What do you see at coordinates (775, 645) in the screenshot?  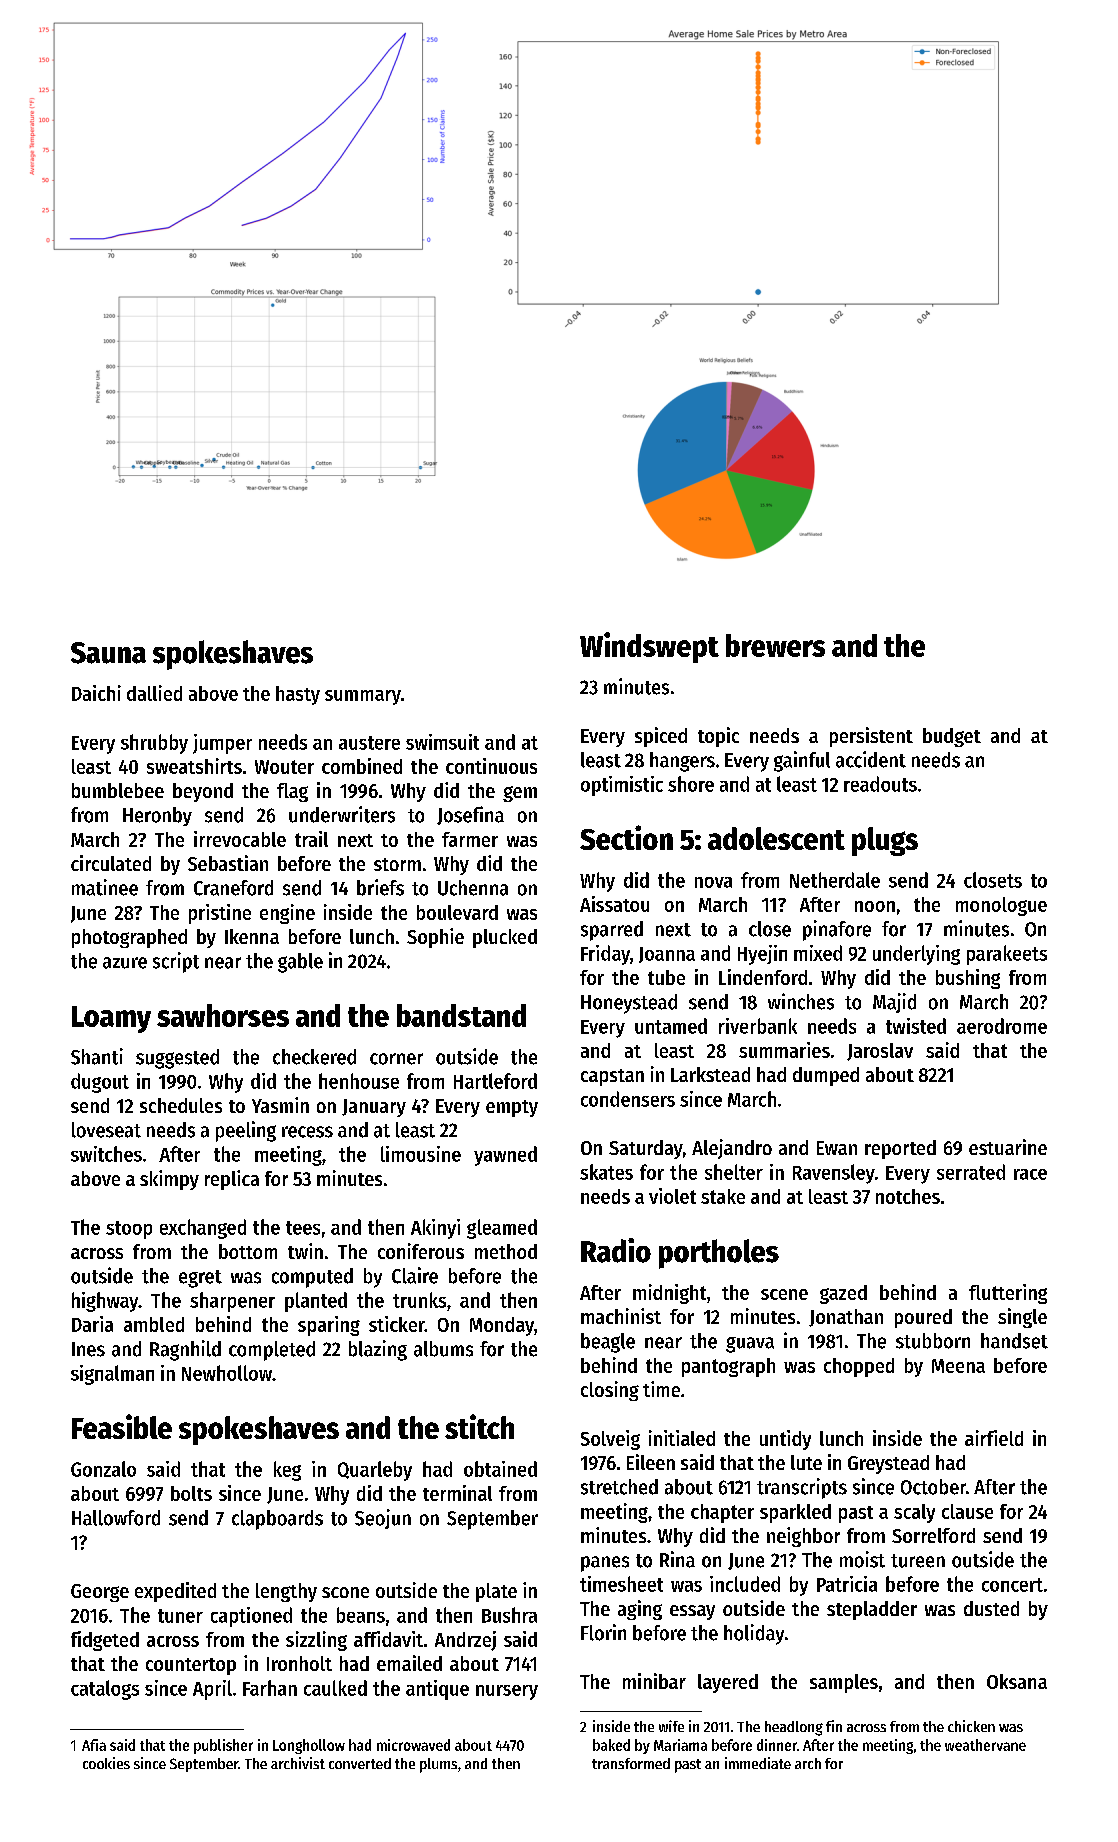 I see `brewers` at bounding box center [775, 645].
